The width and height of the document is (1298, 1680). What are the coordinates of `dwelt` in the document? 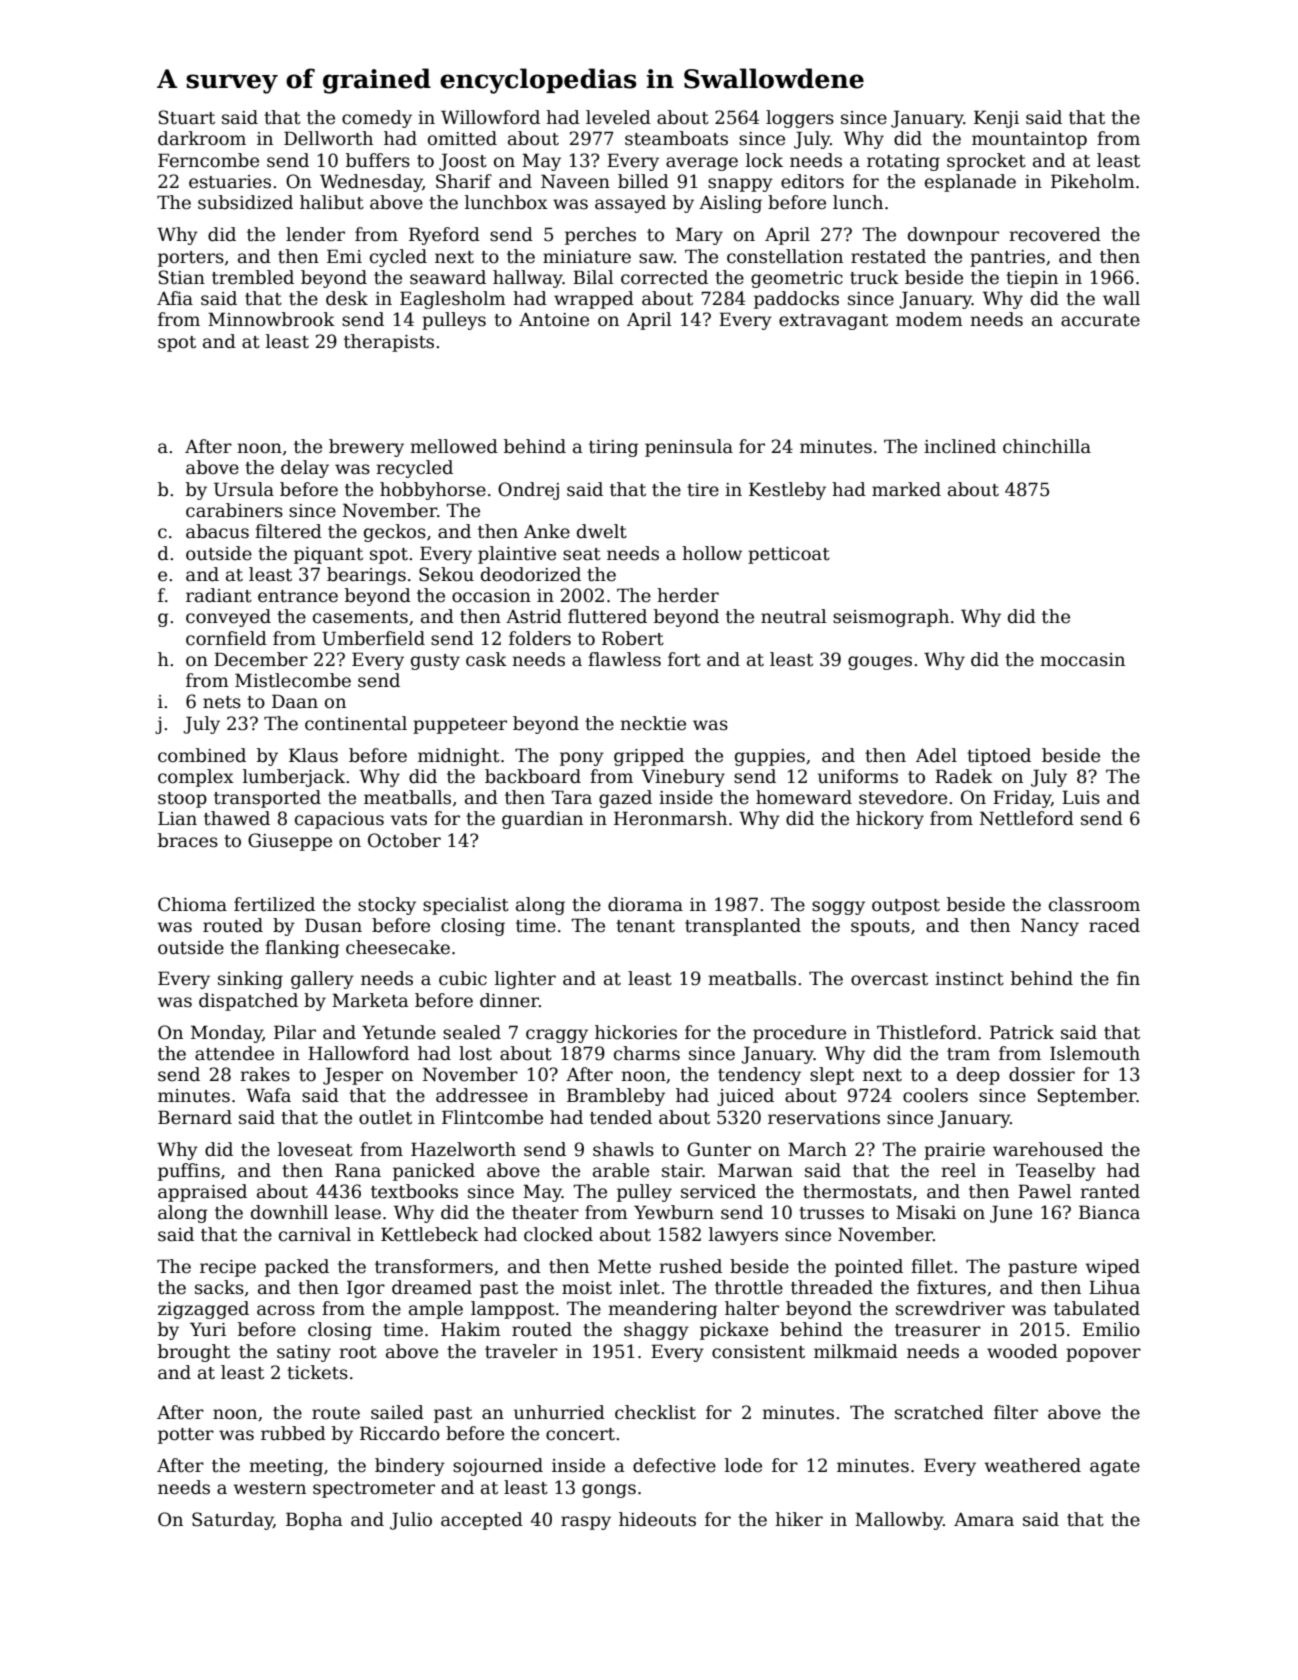 It's located at (602, 531).
